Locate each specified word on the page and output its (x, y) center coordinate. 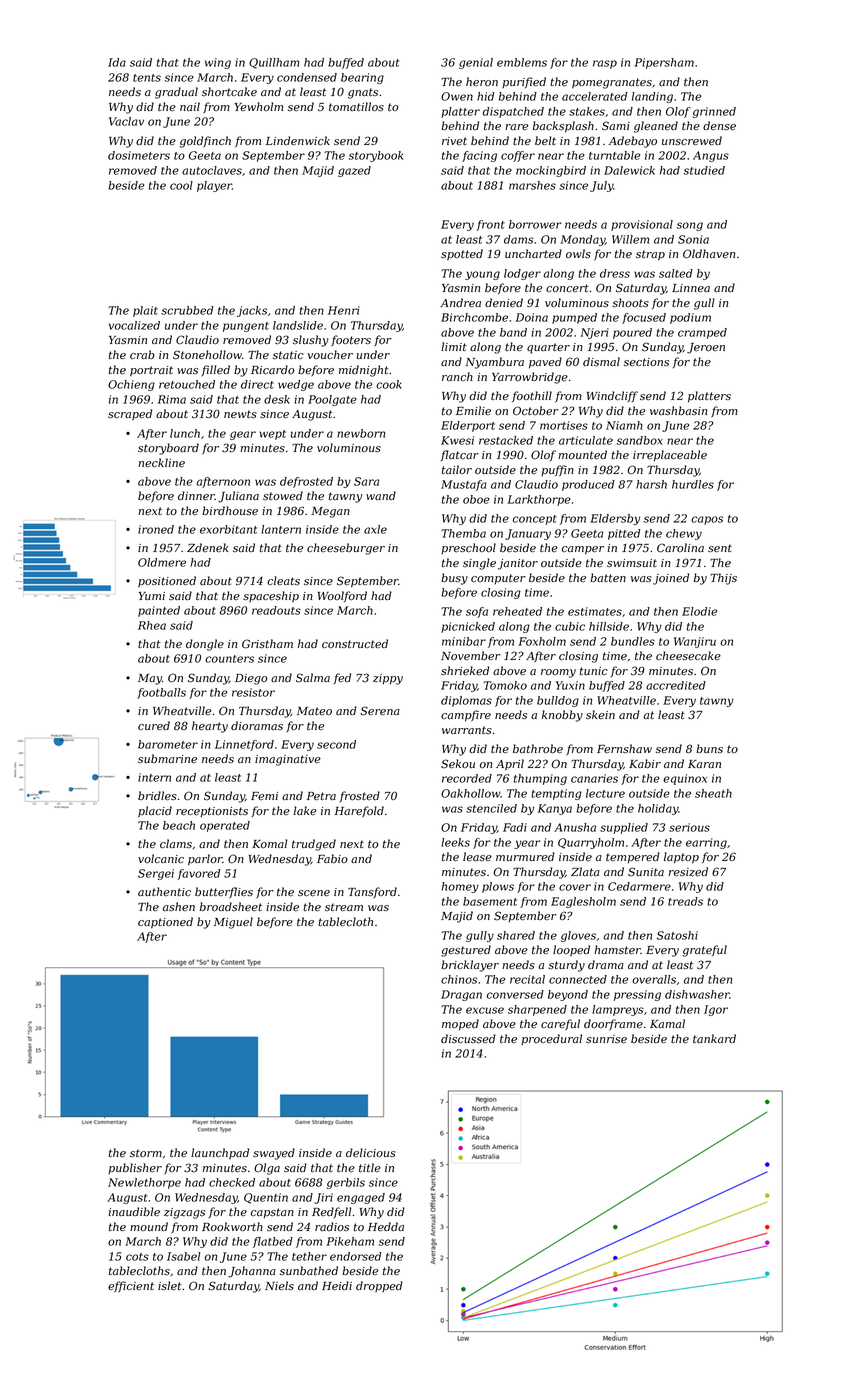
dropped (379, 1286)
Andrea (460, 303)
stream (344, 907)
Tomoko (505, 685)
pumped (574, 318)
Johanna (252, 1272)
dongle (205, 645)
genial (476, 63)
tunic (594, 671)
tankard (714, 1038)
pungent (246, 327)
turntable (614, 155)
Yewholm (259, 106)
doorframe (613, 1025)
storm (146, 1153)
